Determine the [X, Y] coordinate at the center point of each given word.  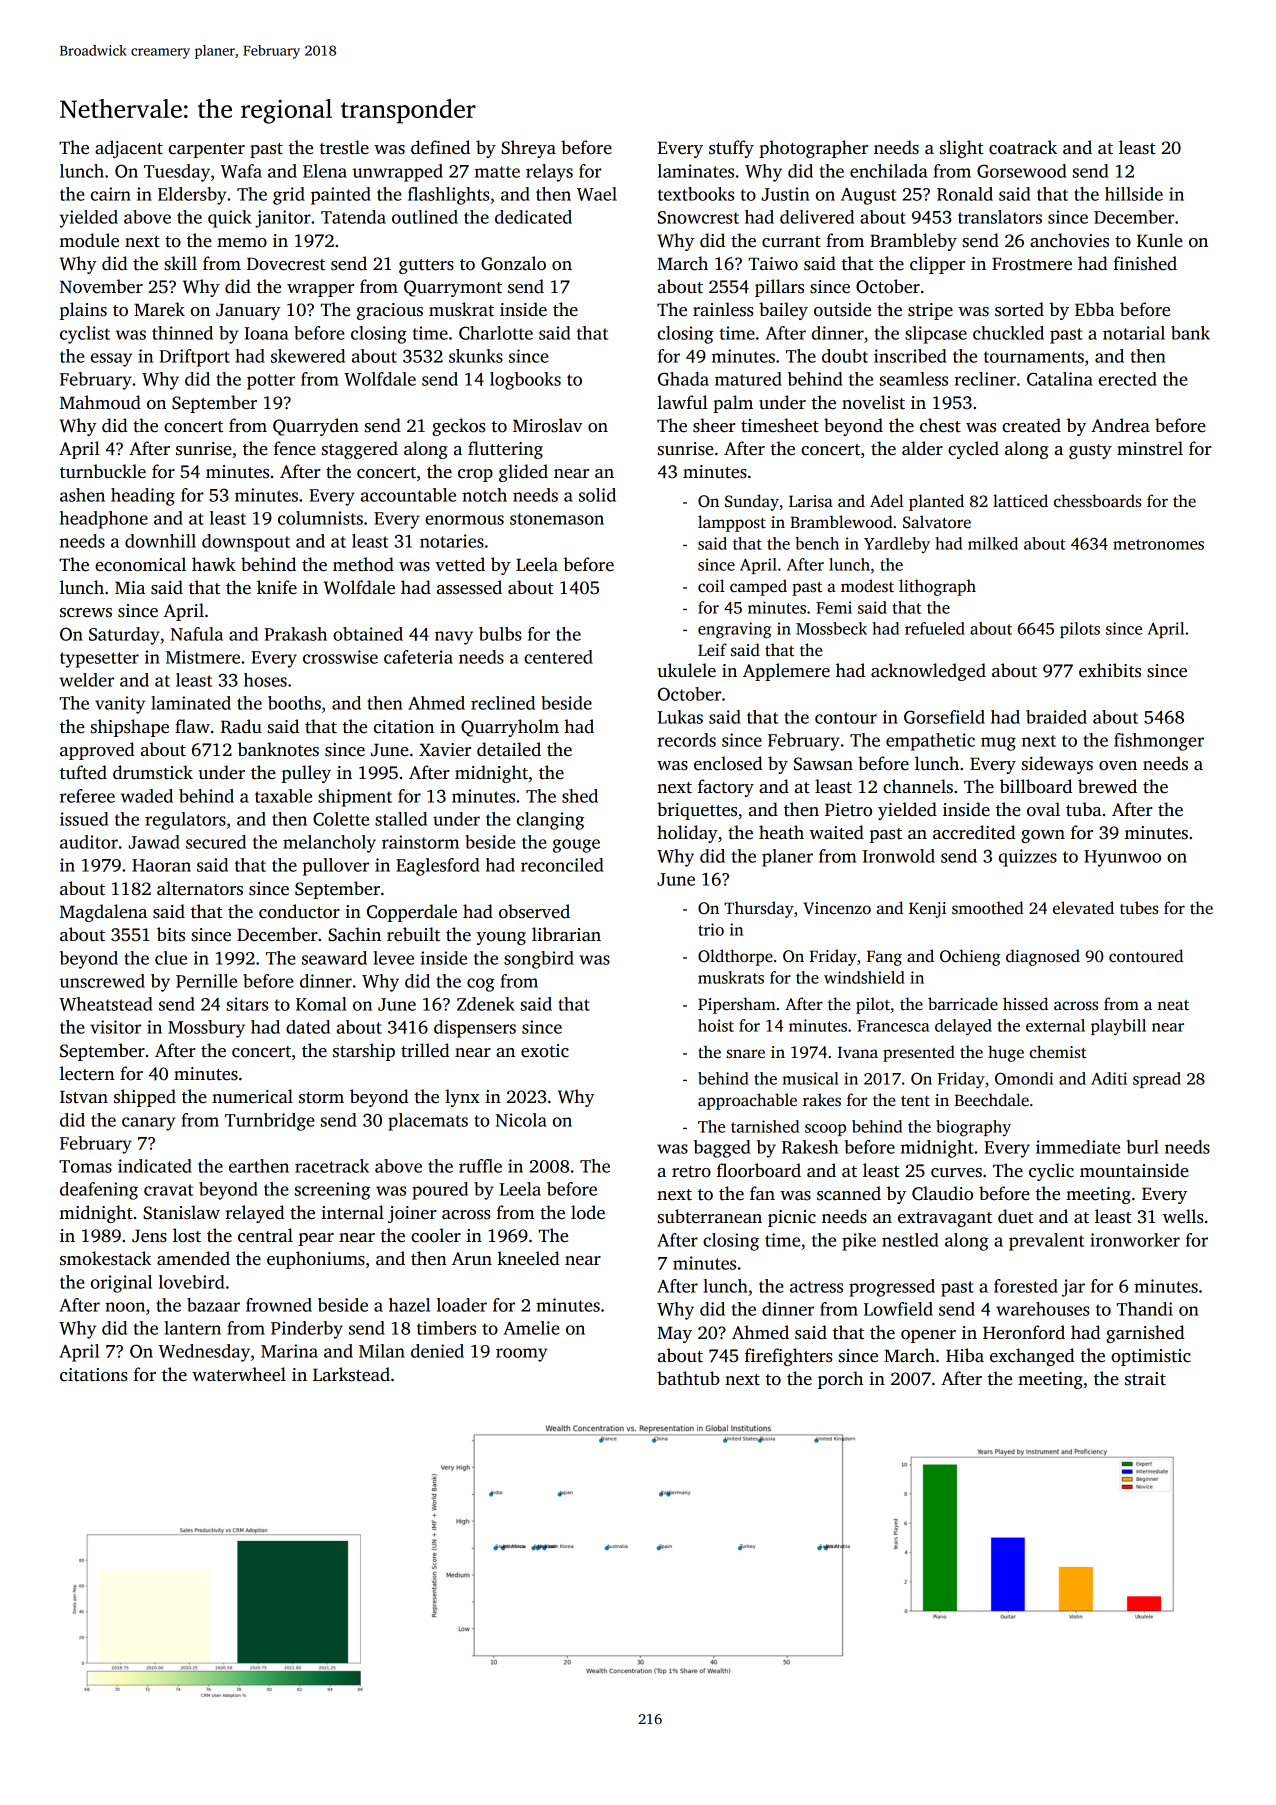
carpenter [207, 150]
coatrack [1023, 147]
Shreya [528, 149]
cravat [168, 1190]
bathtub [688, 1378]
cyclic [1051, 1172]
